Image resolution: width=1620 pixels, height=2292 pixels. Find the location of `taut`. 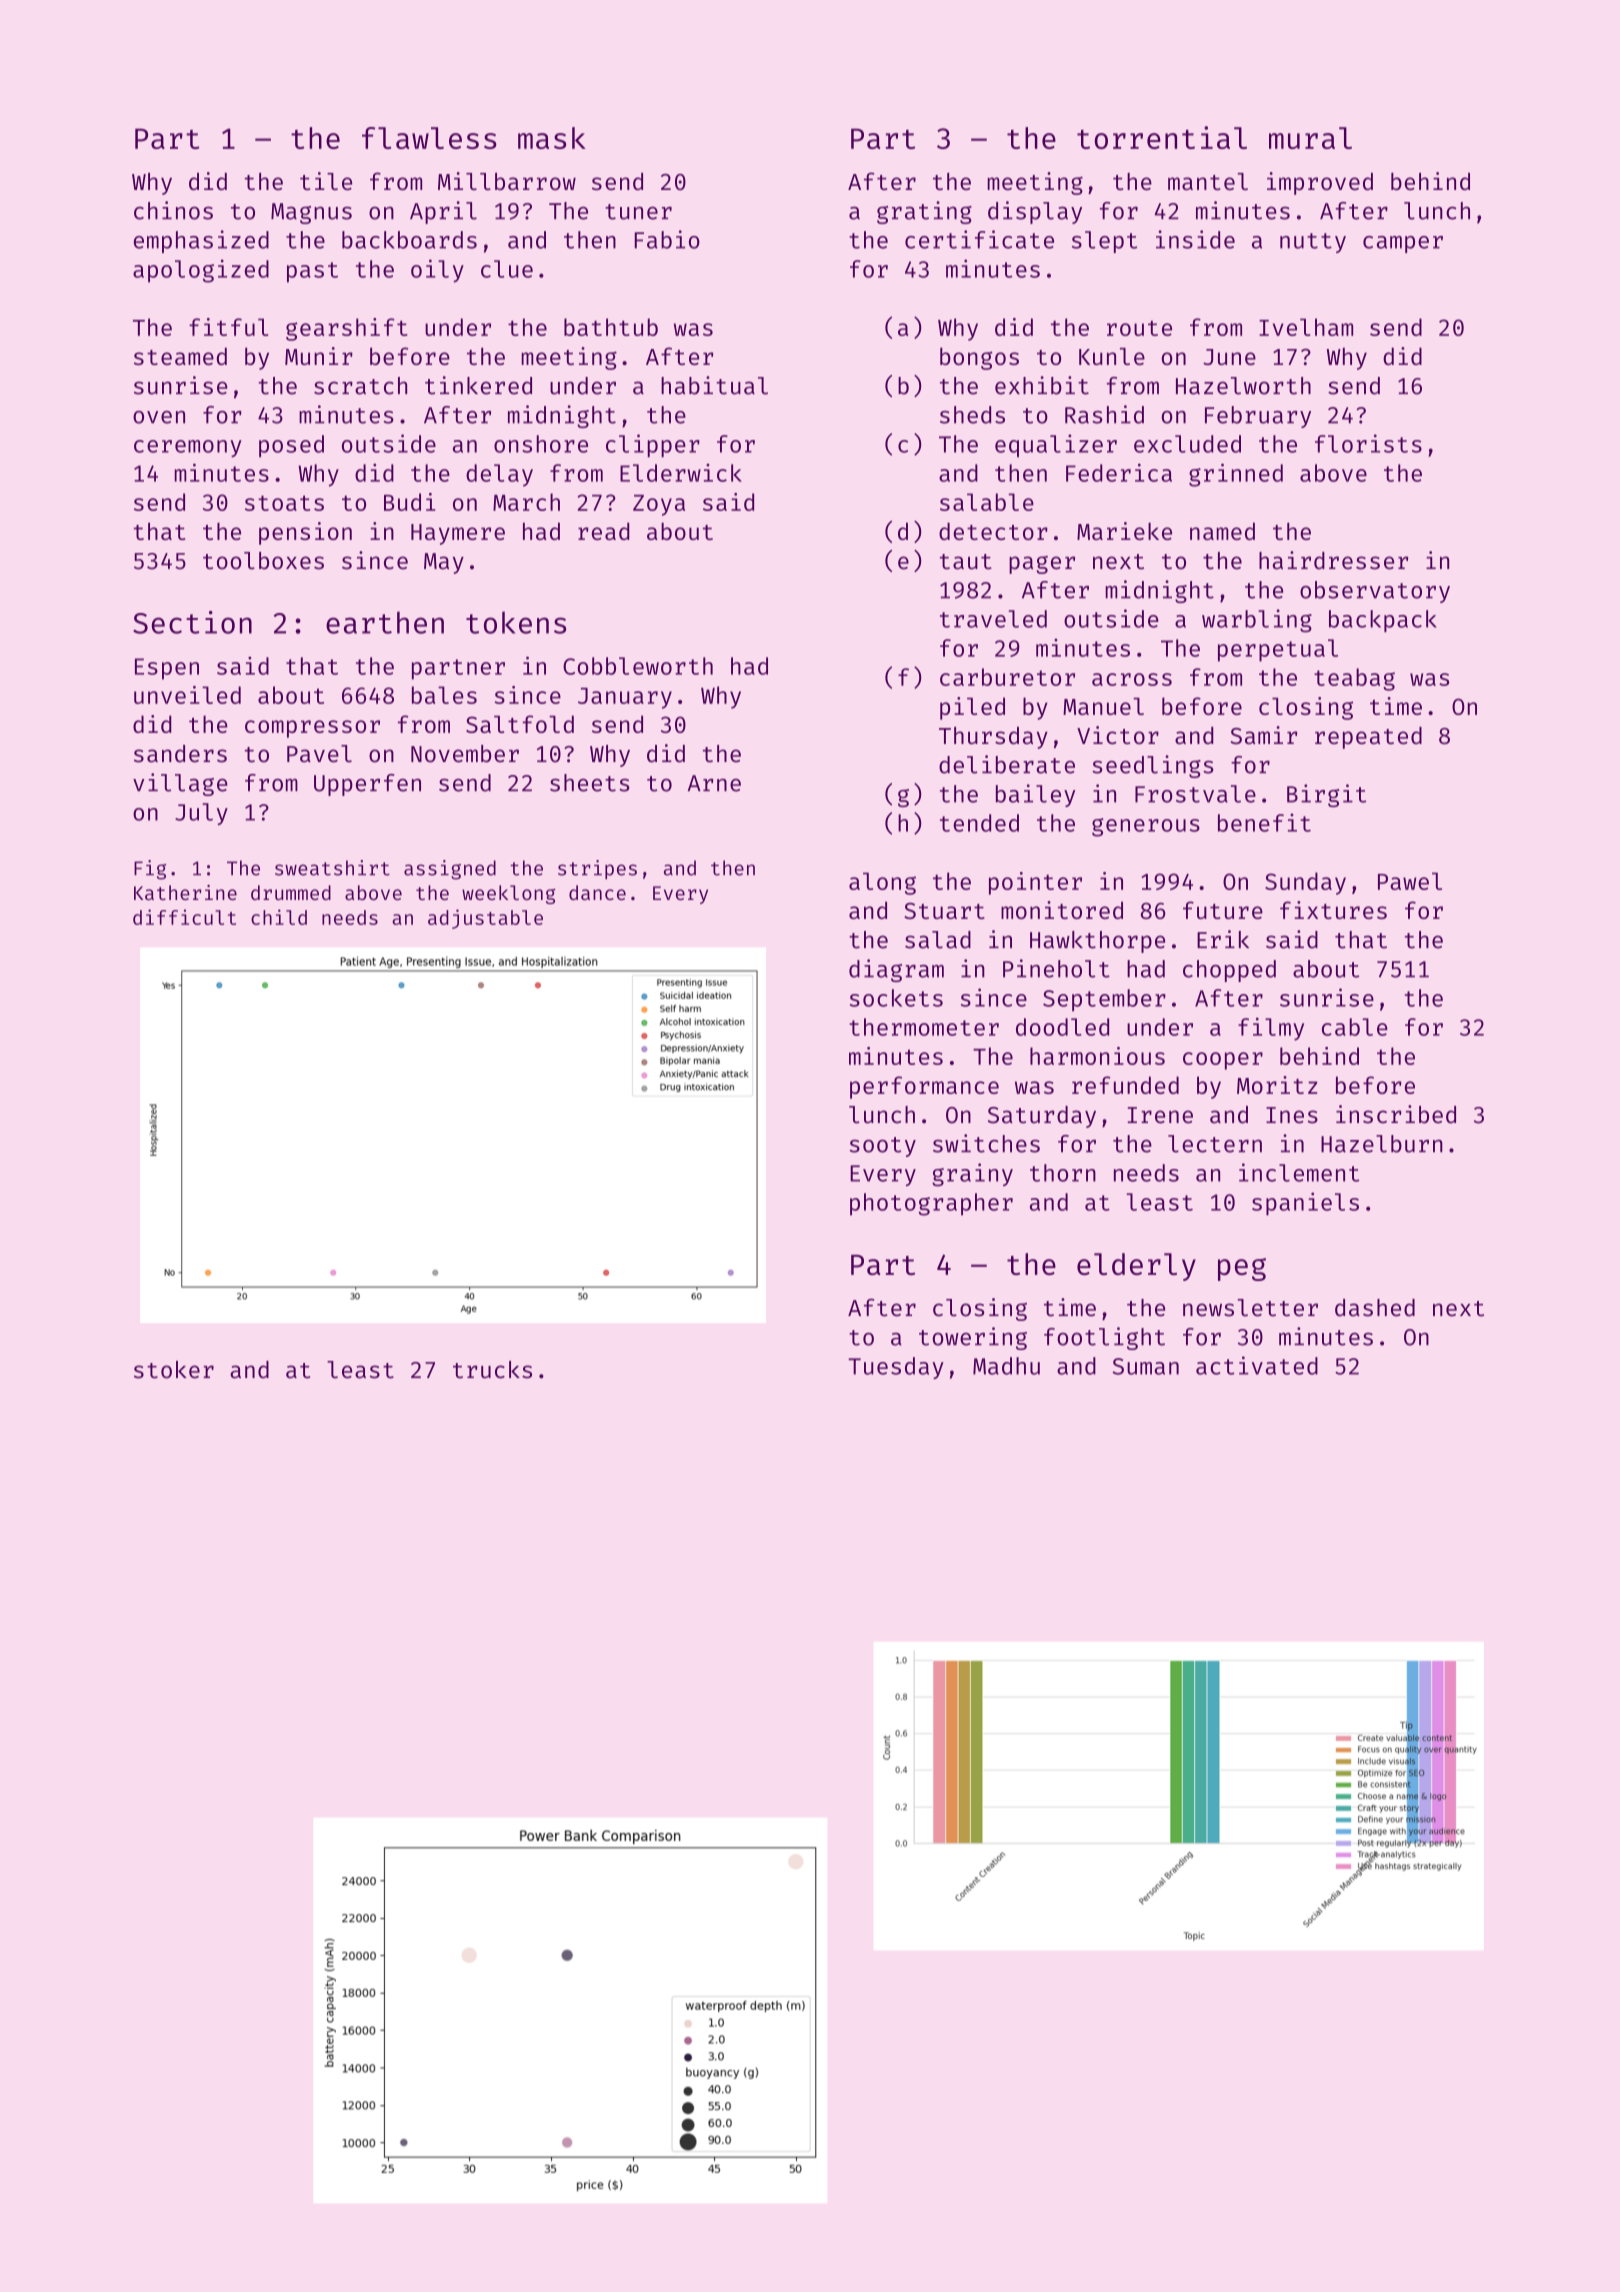

taut is located at coordinates (966, 562).
